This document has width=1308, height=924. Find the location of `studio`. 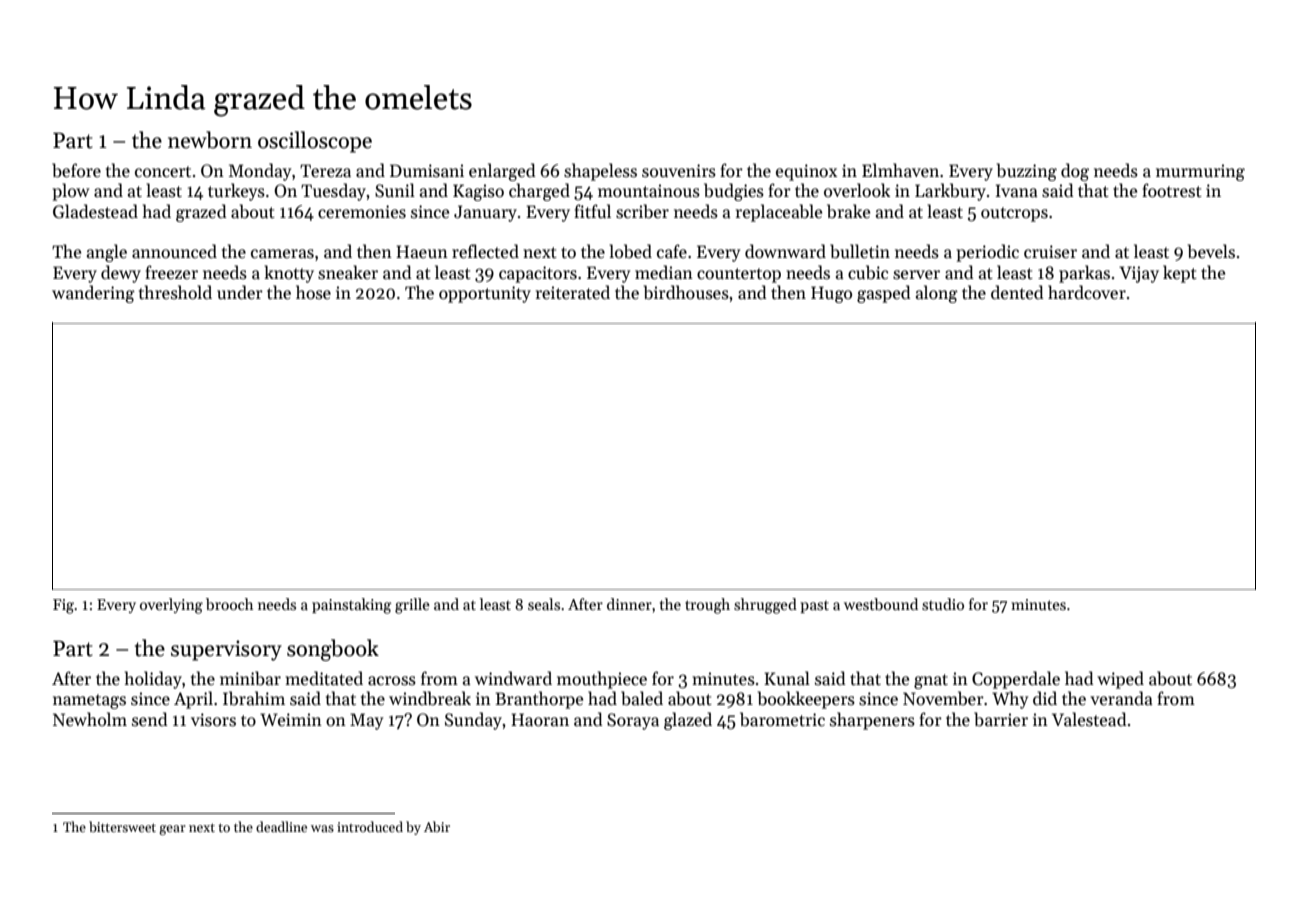

studio is located at coordinates (943, 604).
